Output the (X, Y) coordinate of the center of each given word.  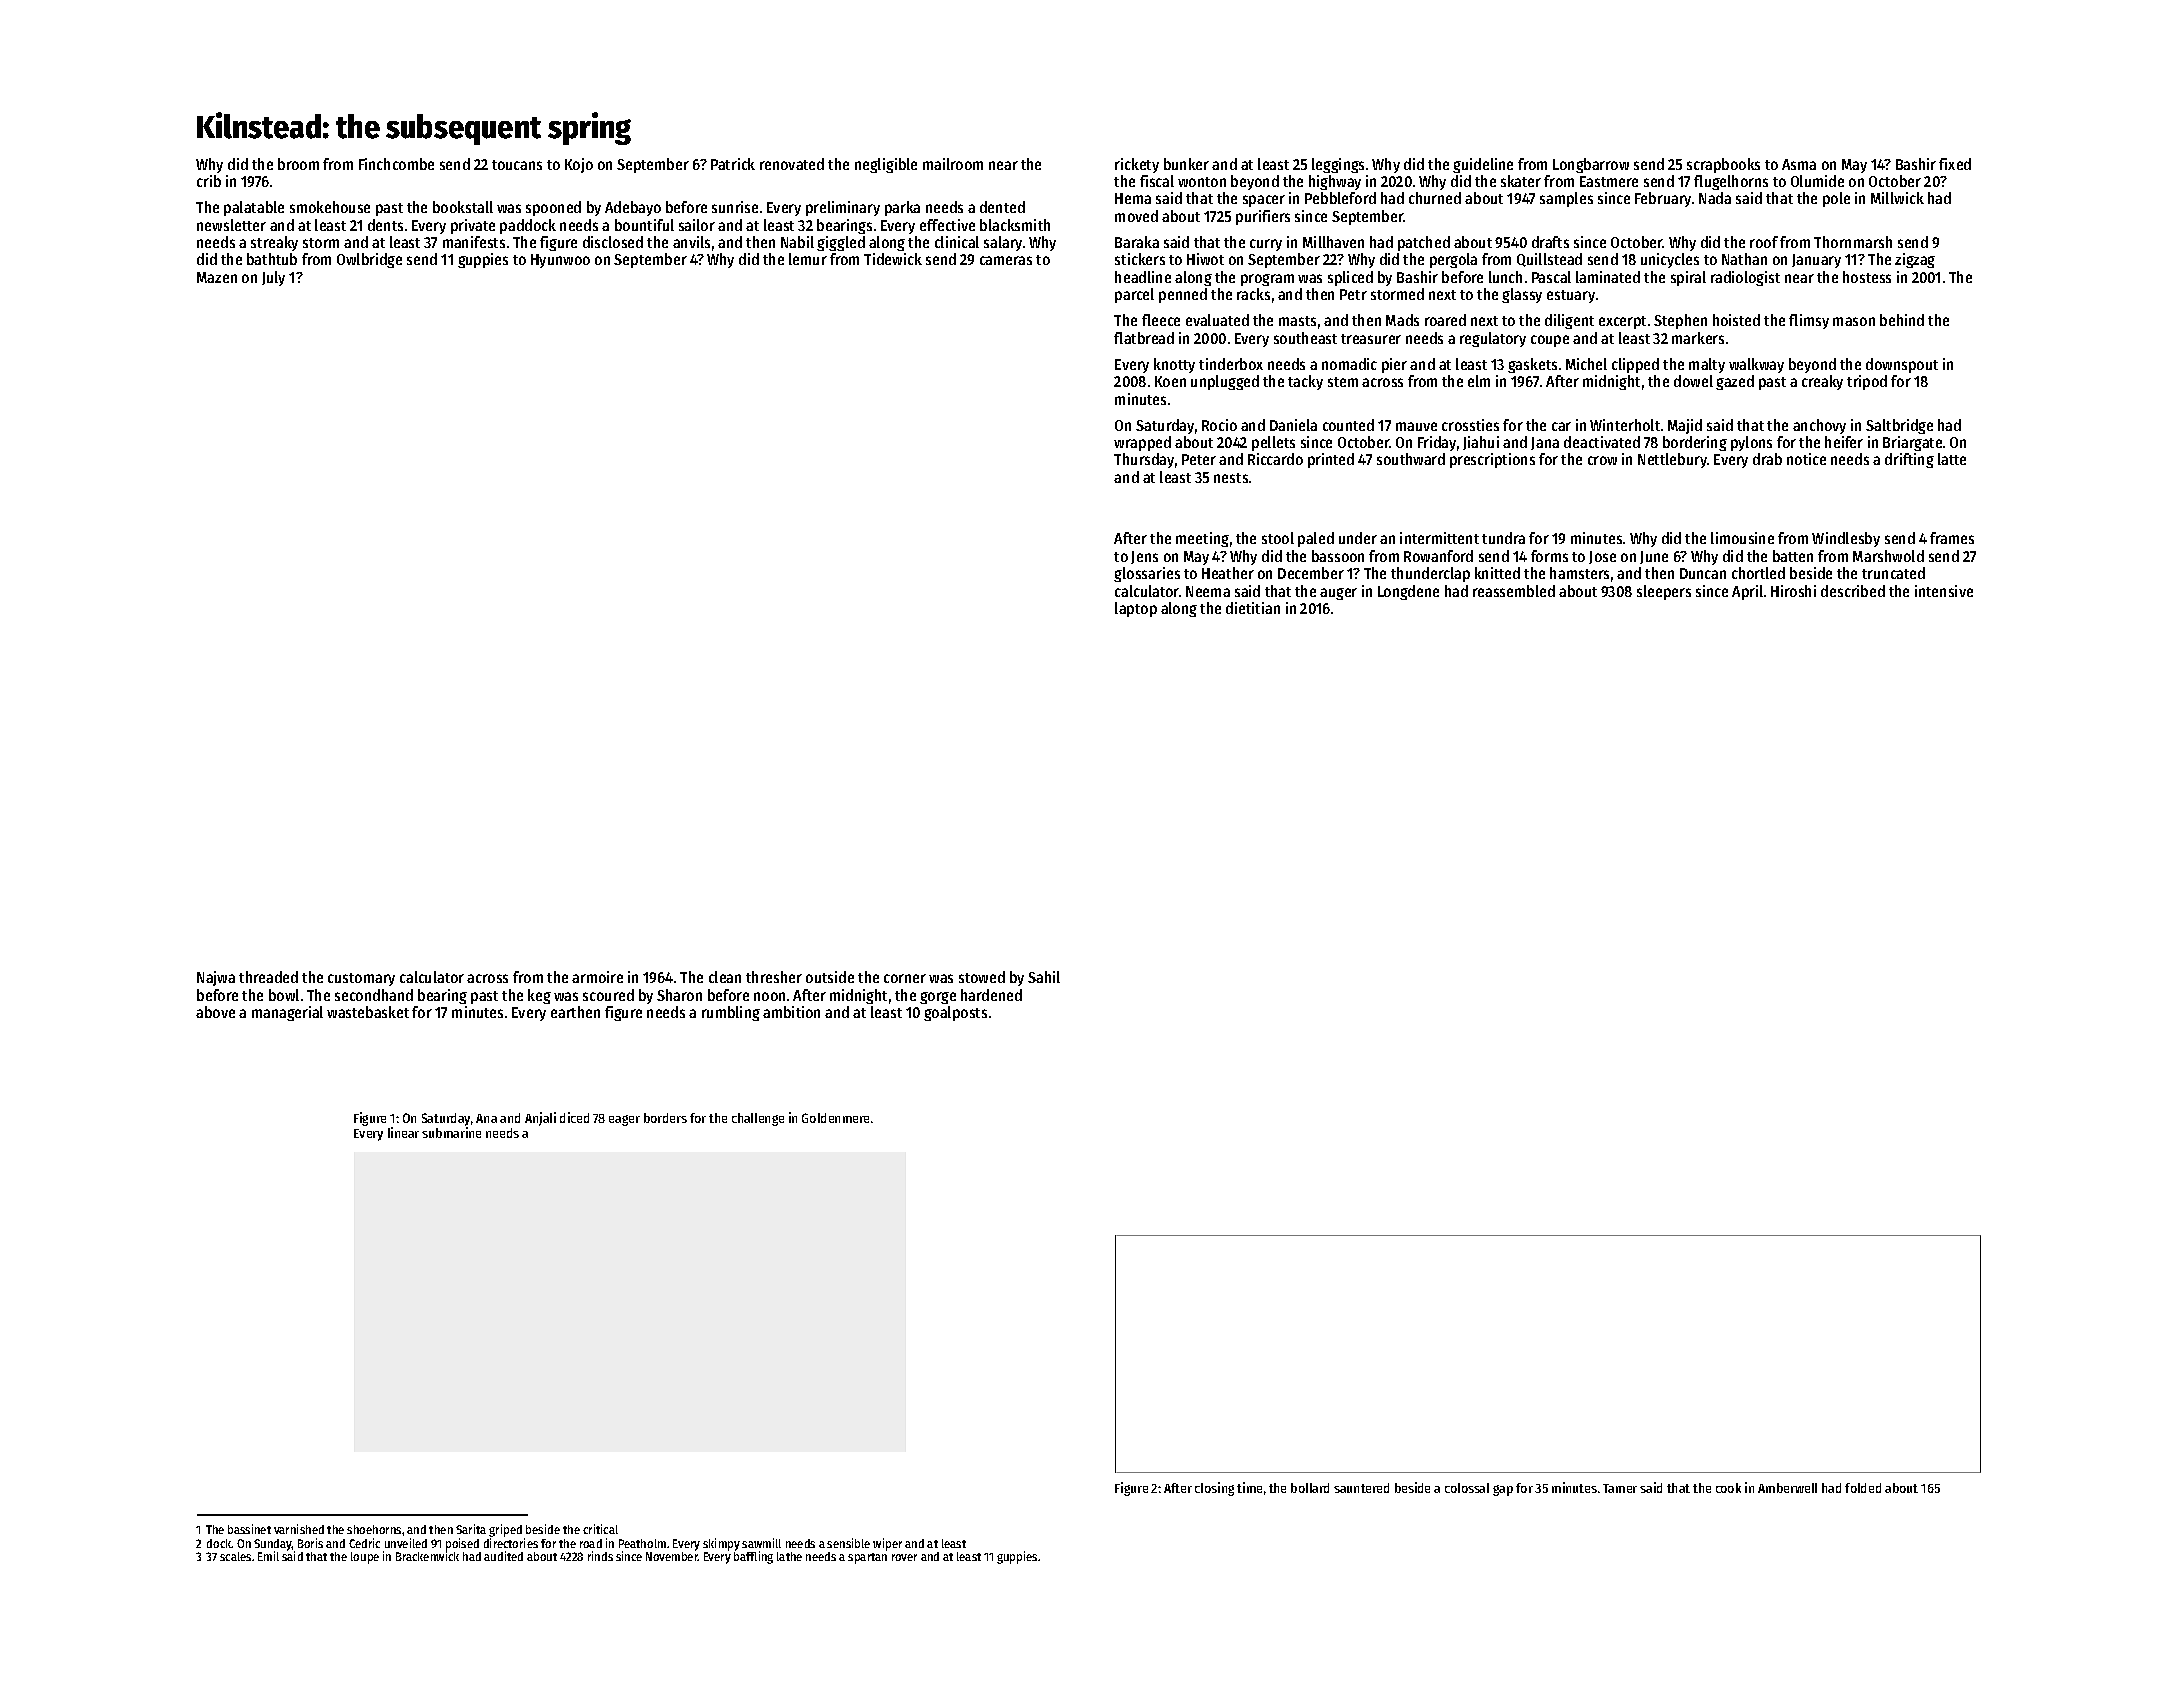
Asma (1799, 164)
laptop (1136, 609)
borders (665, 1118)
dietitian (1253, 608)
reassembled (1514, 591)
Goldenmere (835, 1118)
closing (1214, 1489)
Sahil (1044, 977)
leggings (1338, 165)
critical (600, 1529)
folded (1863, 1488)
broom (298, 164)
